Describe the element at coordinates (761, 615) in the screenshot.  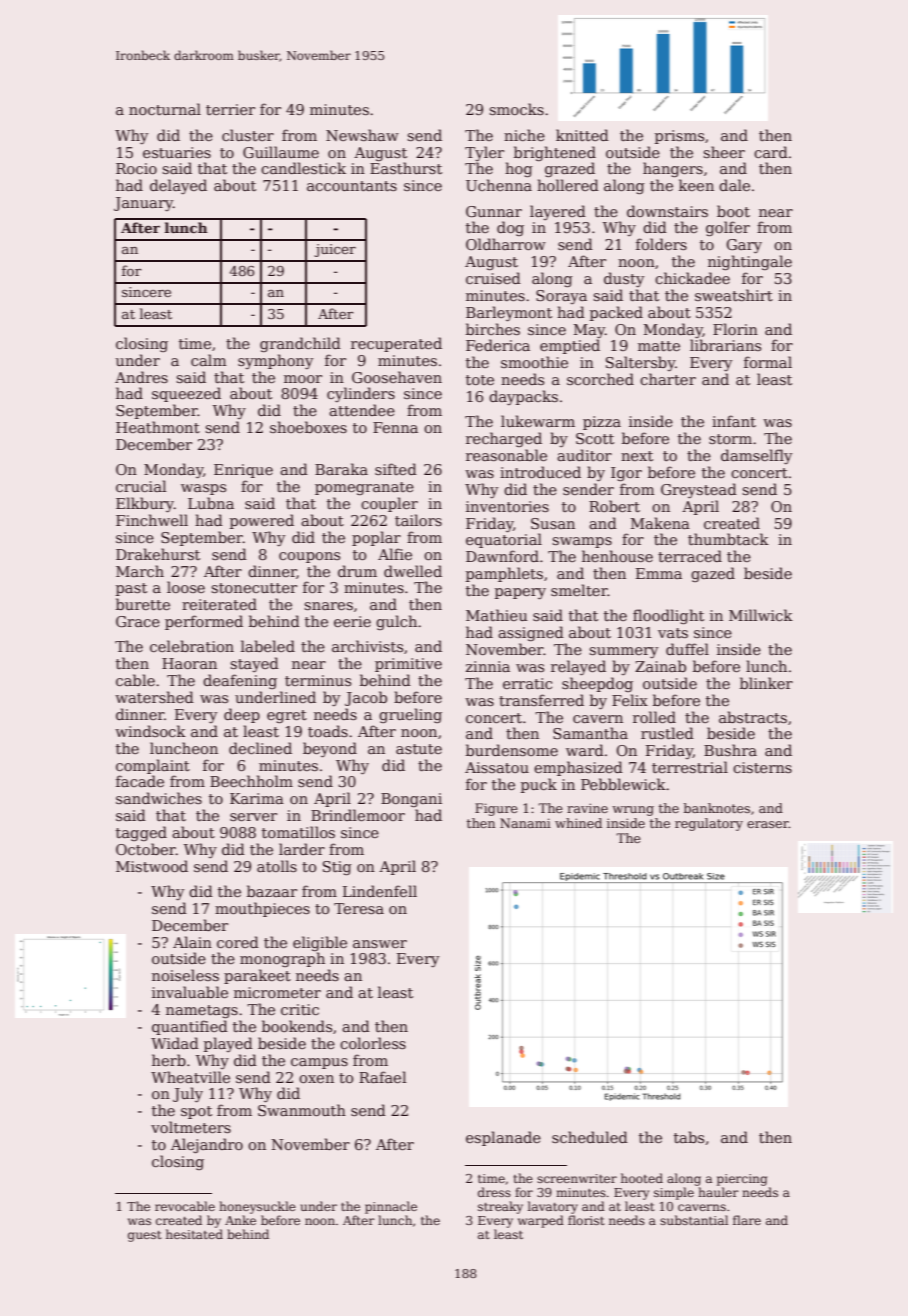
I see `Millwick` at that location.
